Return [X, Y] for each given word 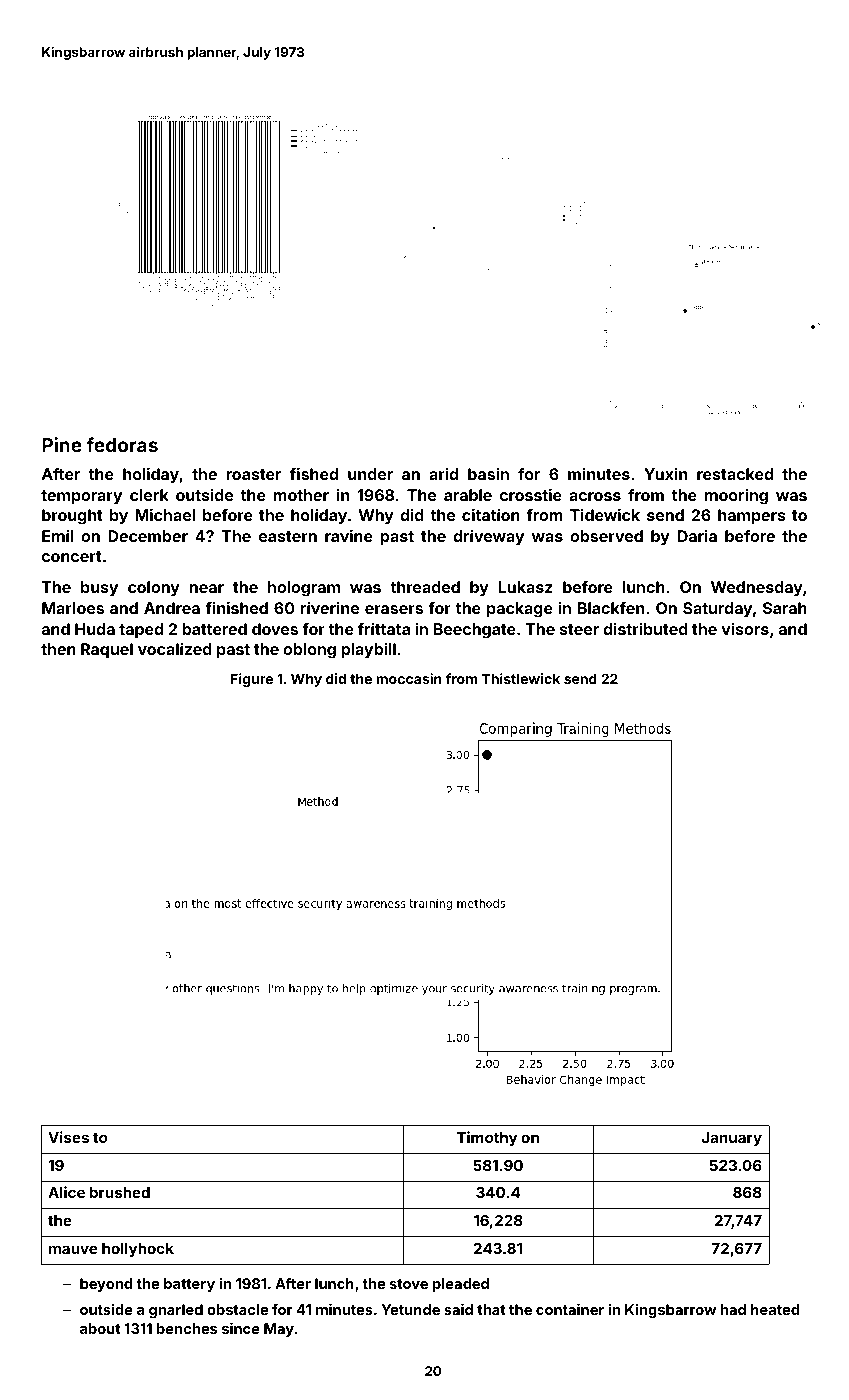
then [58, 649]
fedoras [122, 444]
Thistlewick [521, 678]
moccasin [409, 678]
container [570, 1309]
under [370, 474]
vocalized [175, 649]
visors [745, 629]
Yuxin [665, 474]
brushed [120, 1192]
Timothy [487, 1138]
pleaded [461, 1285]
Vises [68, 1137]
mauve [73, 1249]
